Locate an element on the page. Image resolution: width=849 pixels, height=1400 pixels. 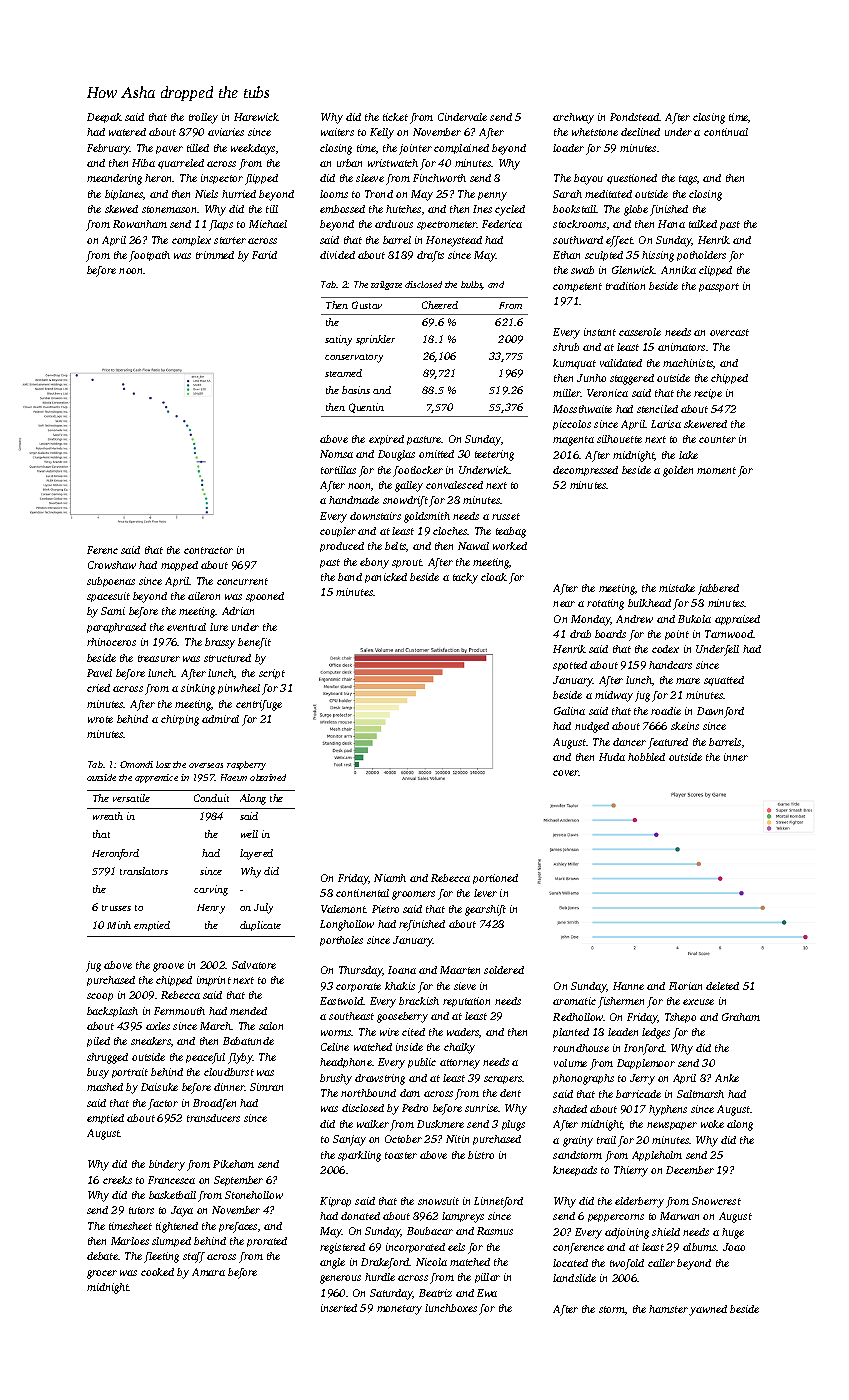
Deepak is located at coordinates (104, 118).
